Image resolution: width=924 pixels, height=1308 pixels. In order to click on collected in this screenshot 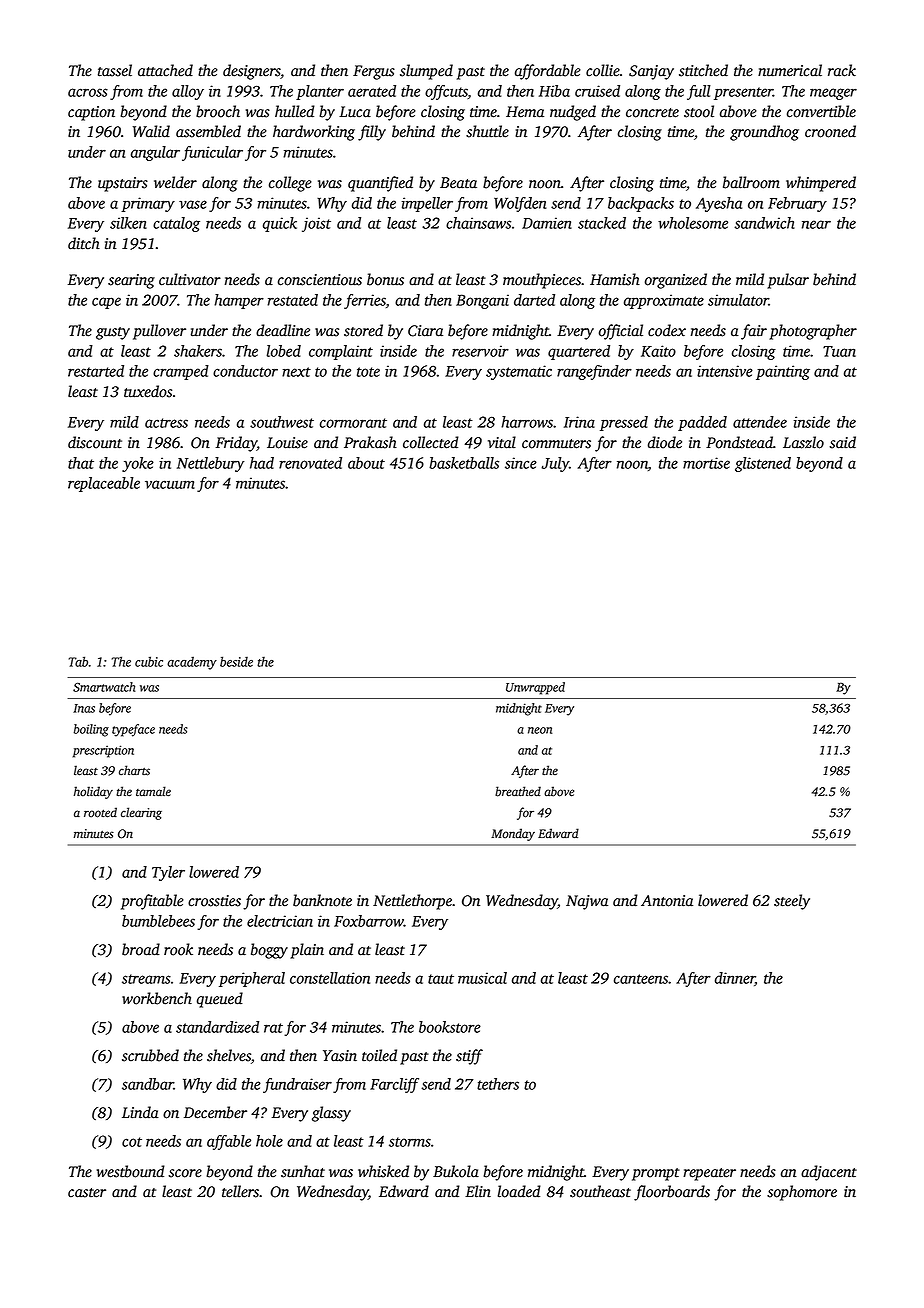, I will do `click(431, 442)`.
